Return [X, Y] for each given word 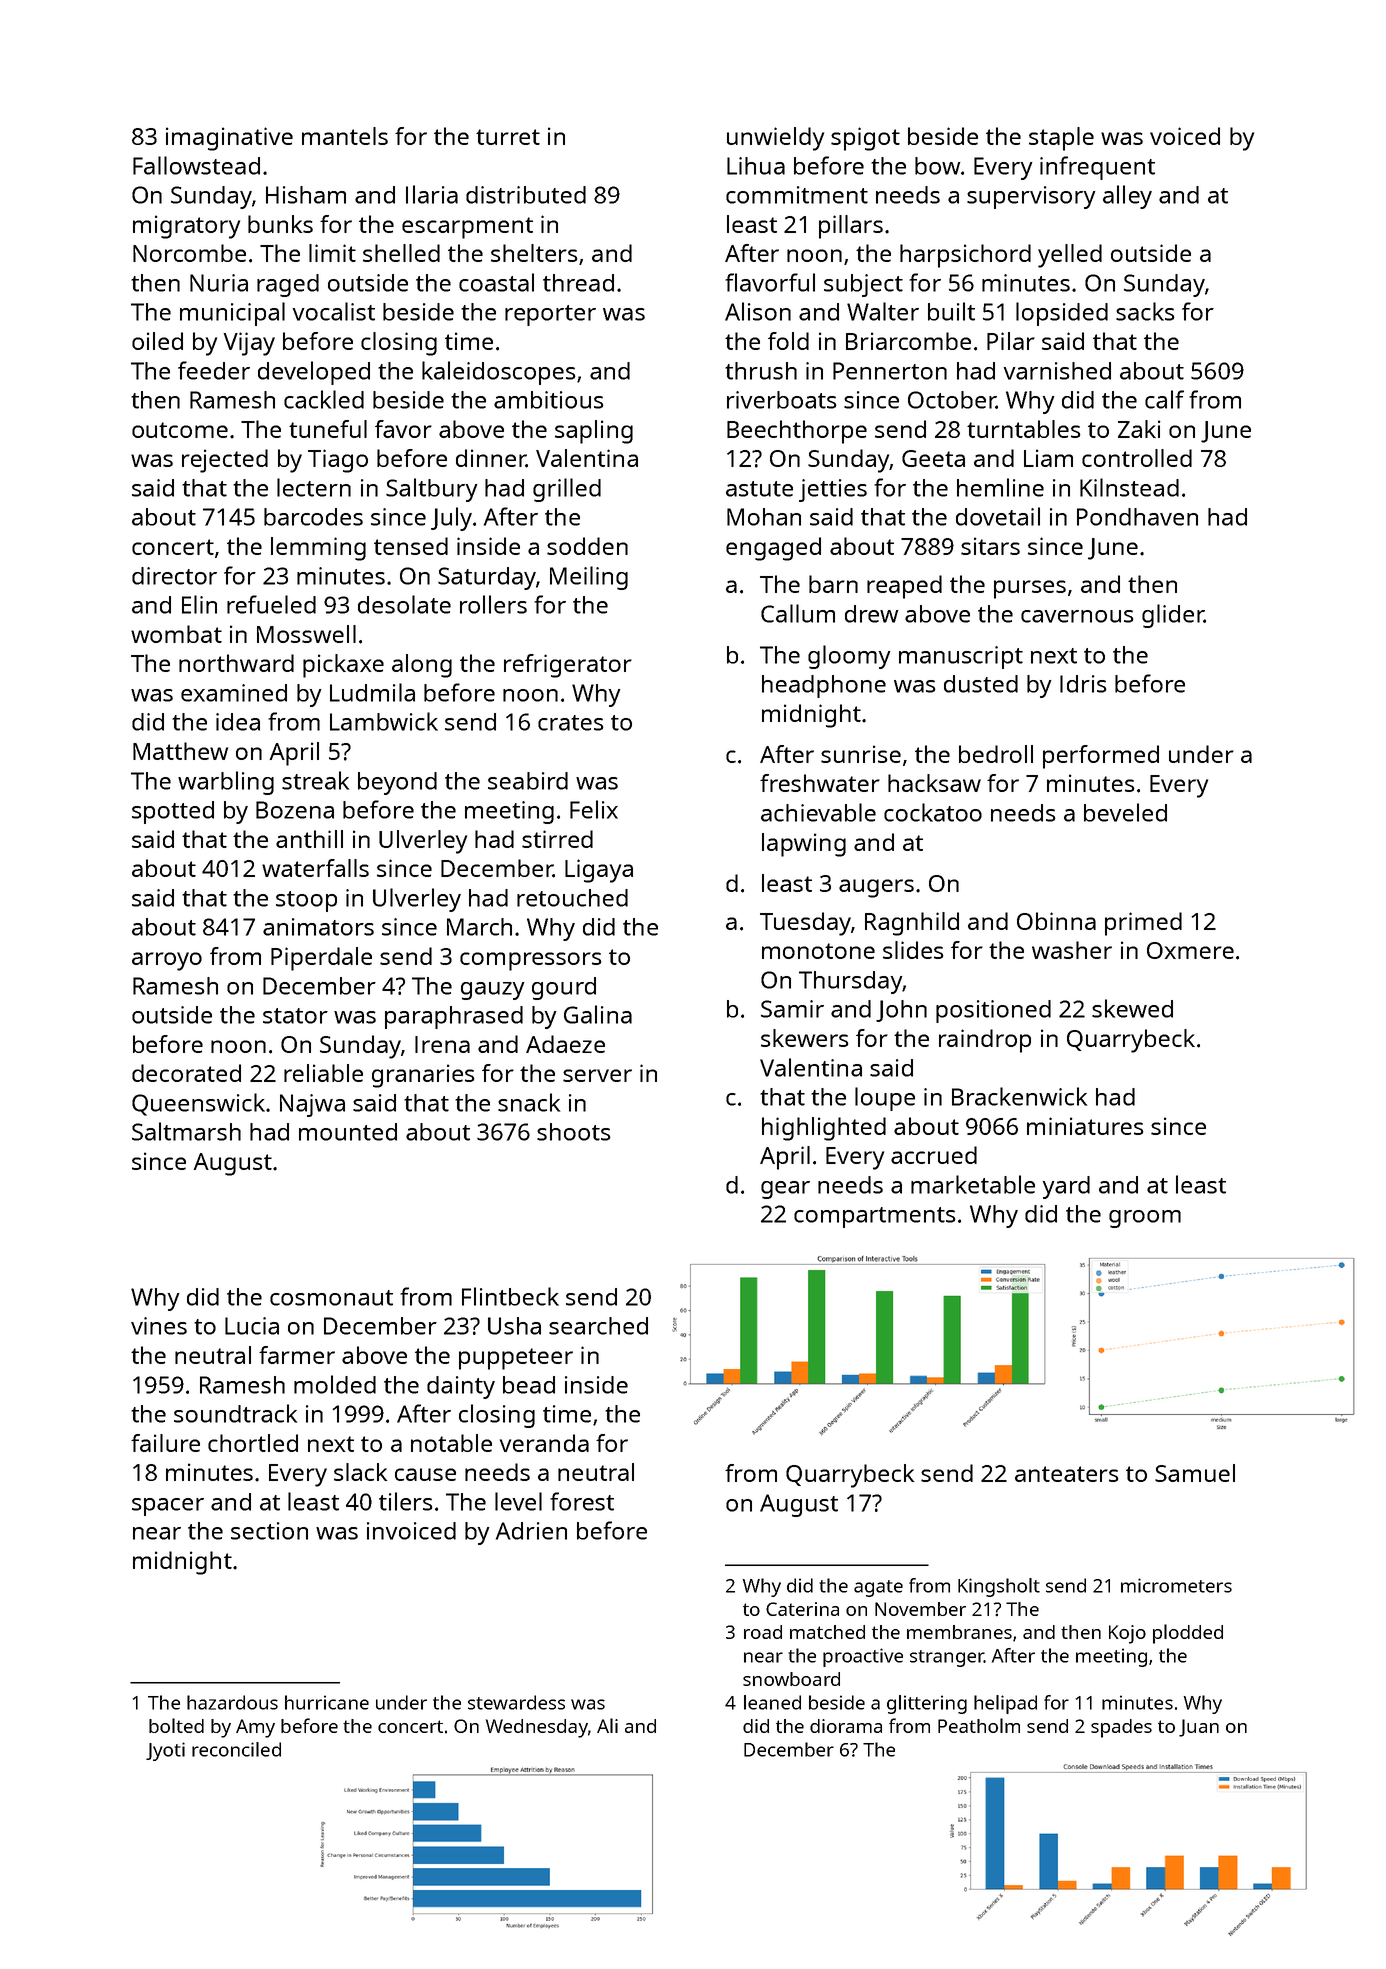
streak [315, 780]
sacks [1145, 311]
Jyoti [165, 1751]
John [901, 1011]
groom [1145, 1219]
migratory [186, 227]
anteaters [1067, 1474]
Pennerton [890, 371]
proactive [863, 1657]
